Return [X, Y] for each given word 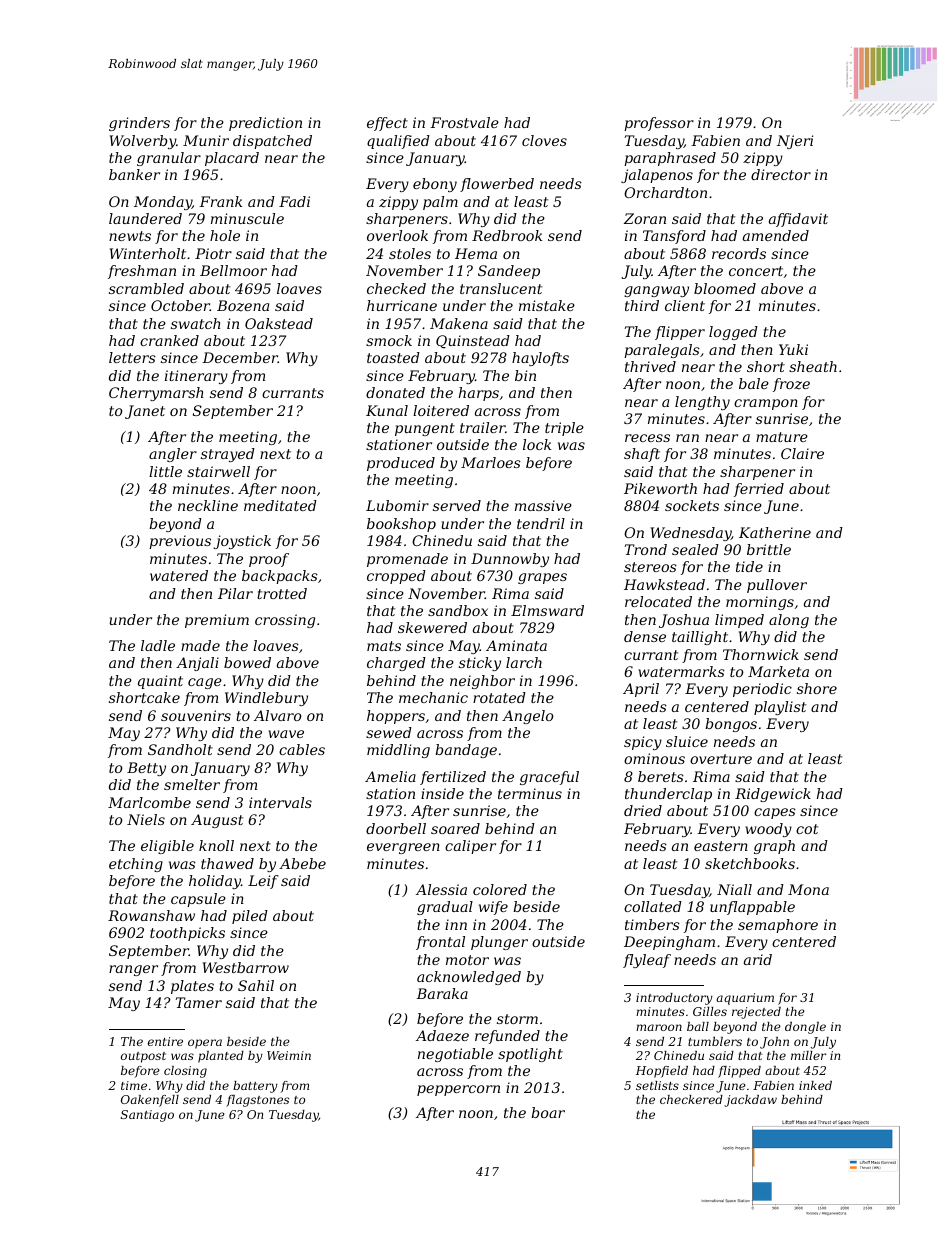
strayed [228, 455]
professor [659, 124]
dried [643, 810]
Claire [802, 453]
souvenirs [196, 715]
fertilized [453, 778]
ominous [654, 758]
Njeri [795, 142]
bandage [466, 751]
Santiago [147, 1116]
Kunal [387, 410]
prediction [265, 124]
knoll [216, 845]
